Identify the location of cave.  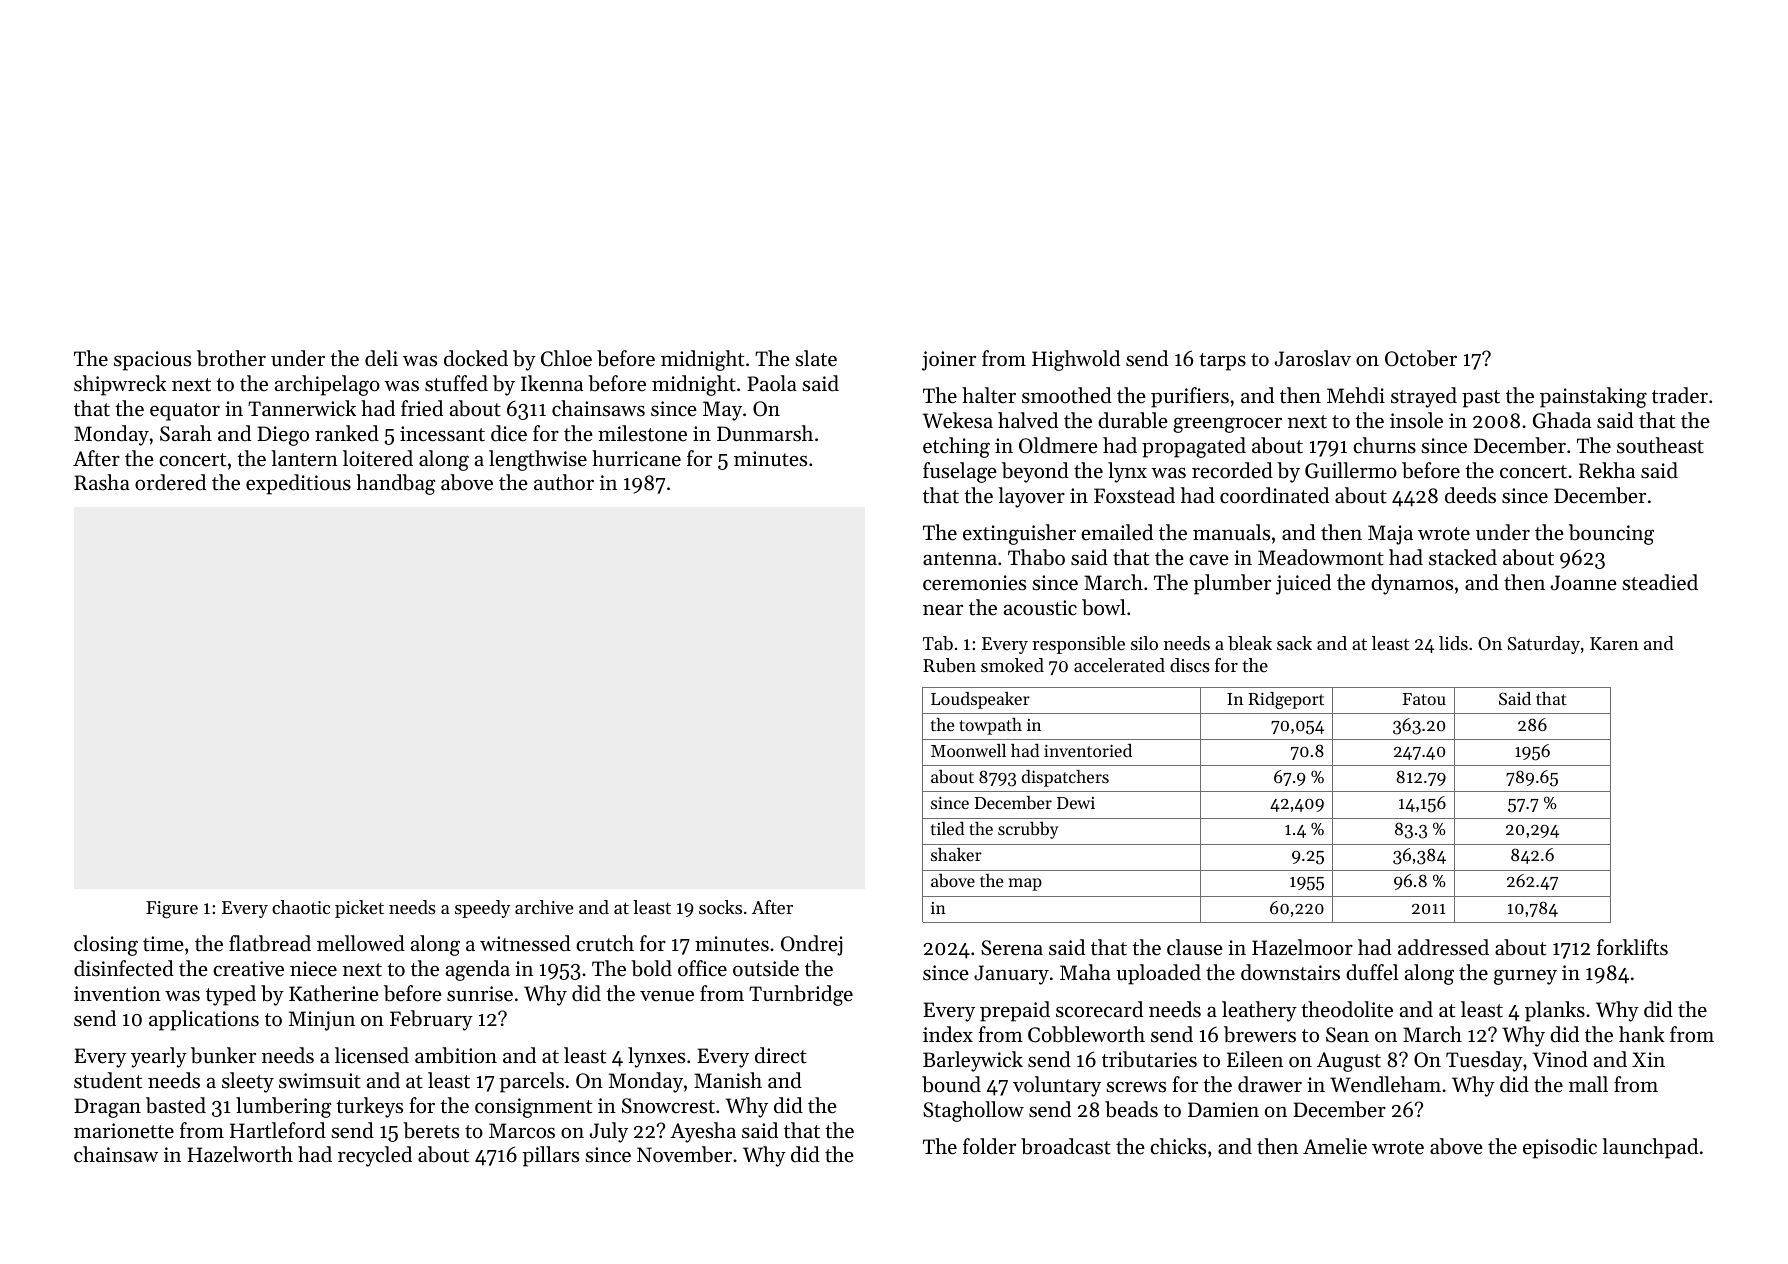
(1209, 560).
